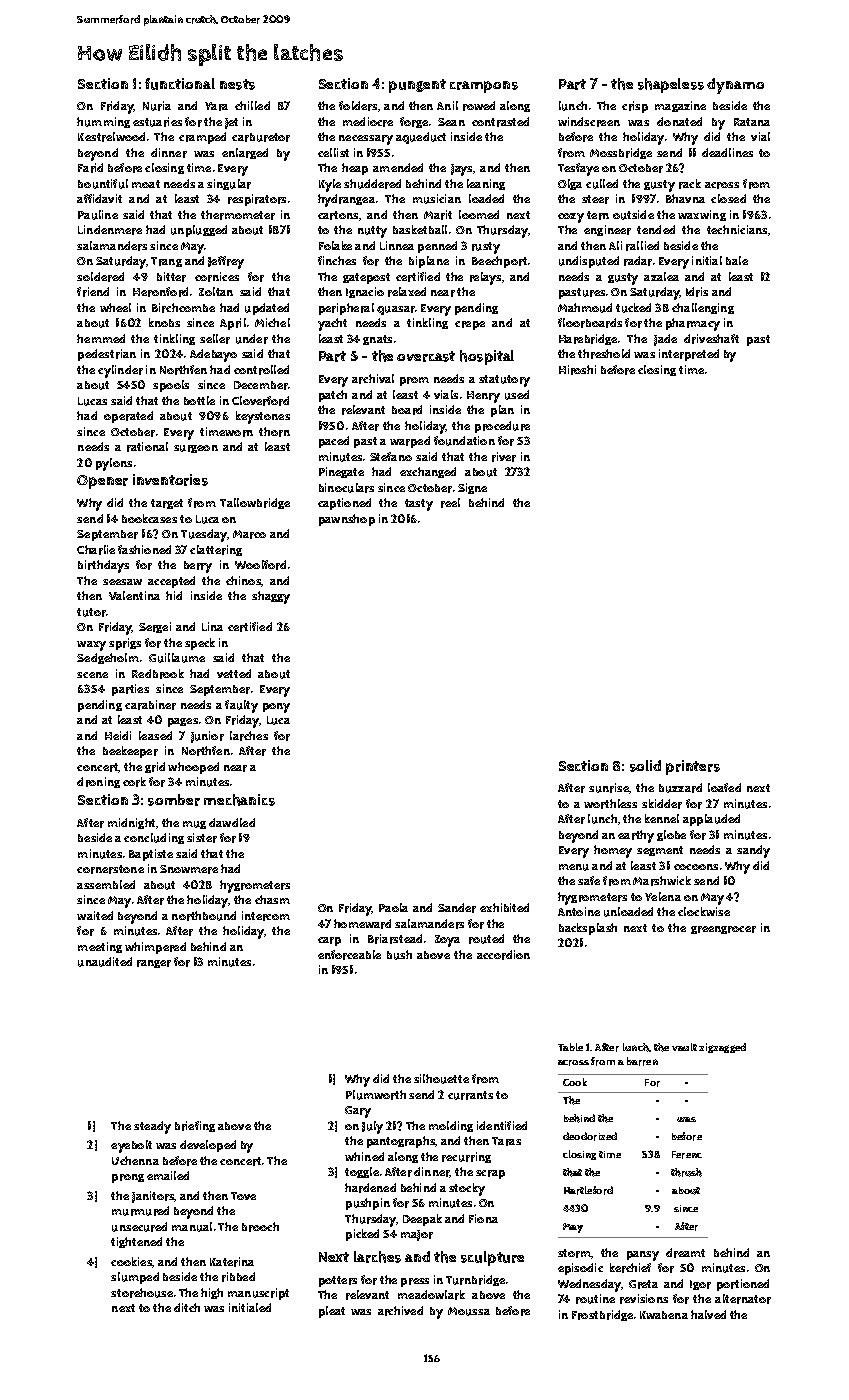  I want to click on Lina, so click(212, 626).
